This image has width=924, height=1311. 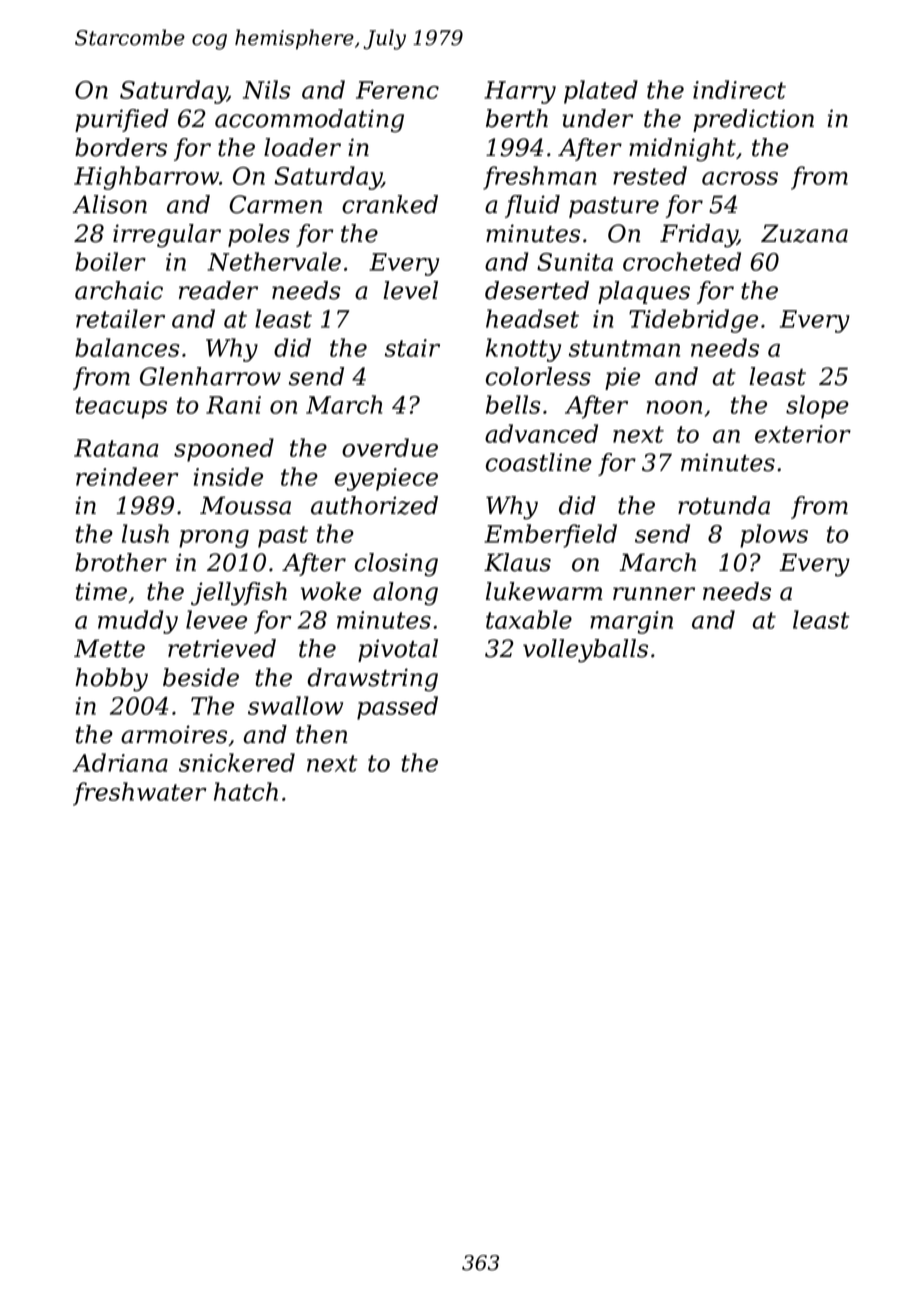 I want to click on freshman, so click(x=540, y=178).
